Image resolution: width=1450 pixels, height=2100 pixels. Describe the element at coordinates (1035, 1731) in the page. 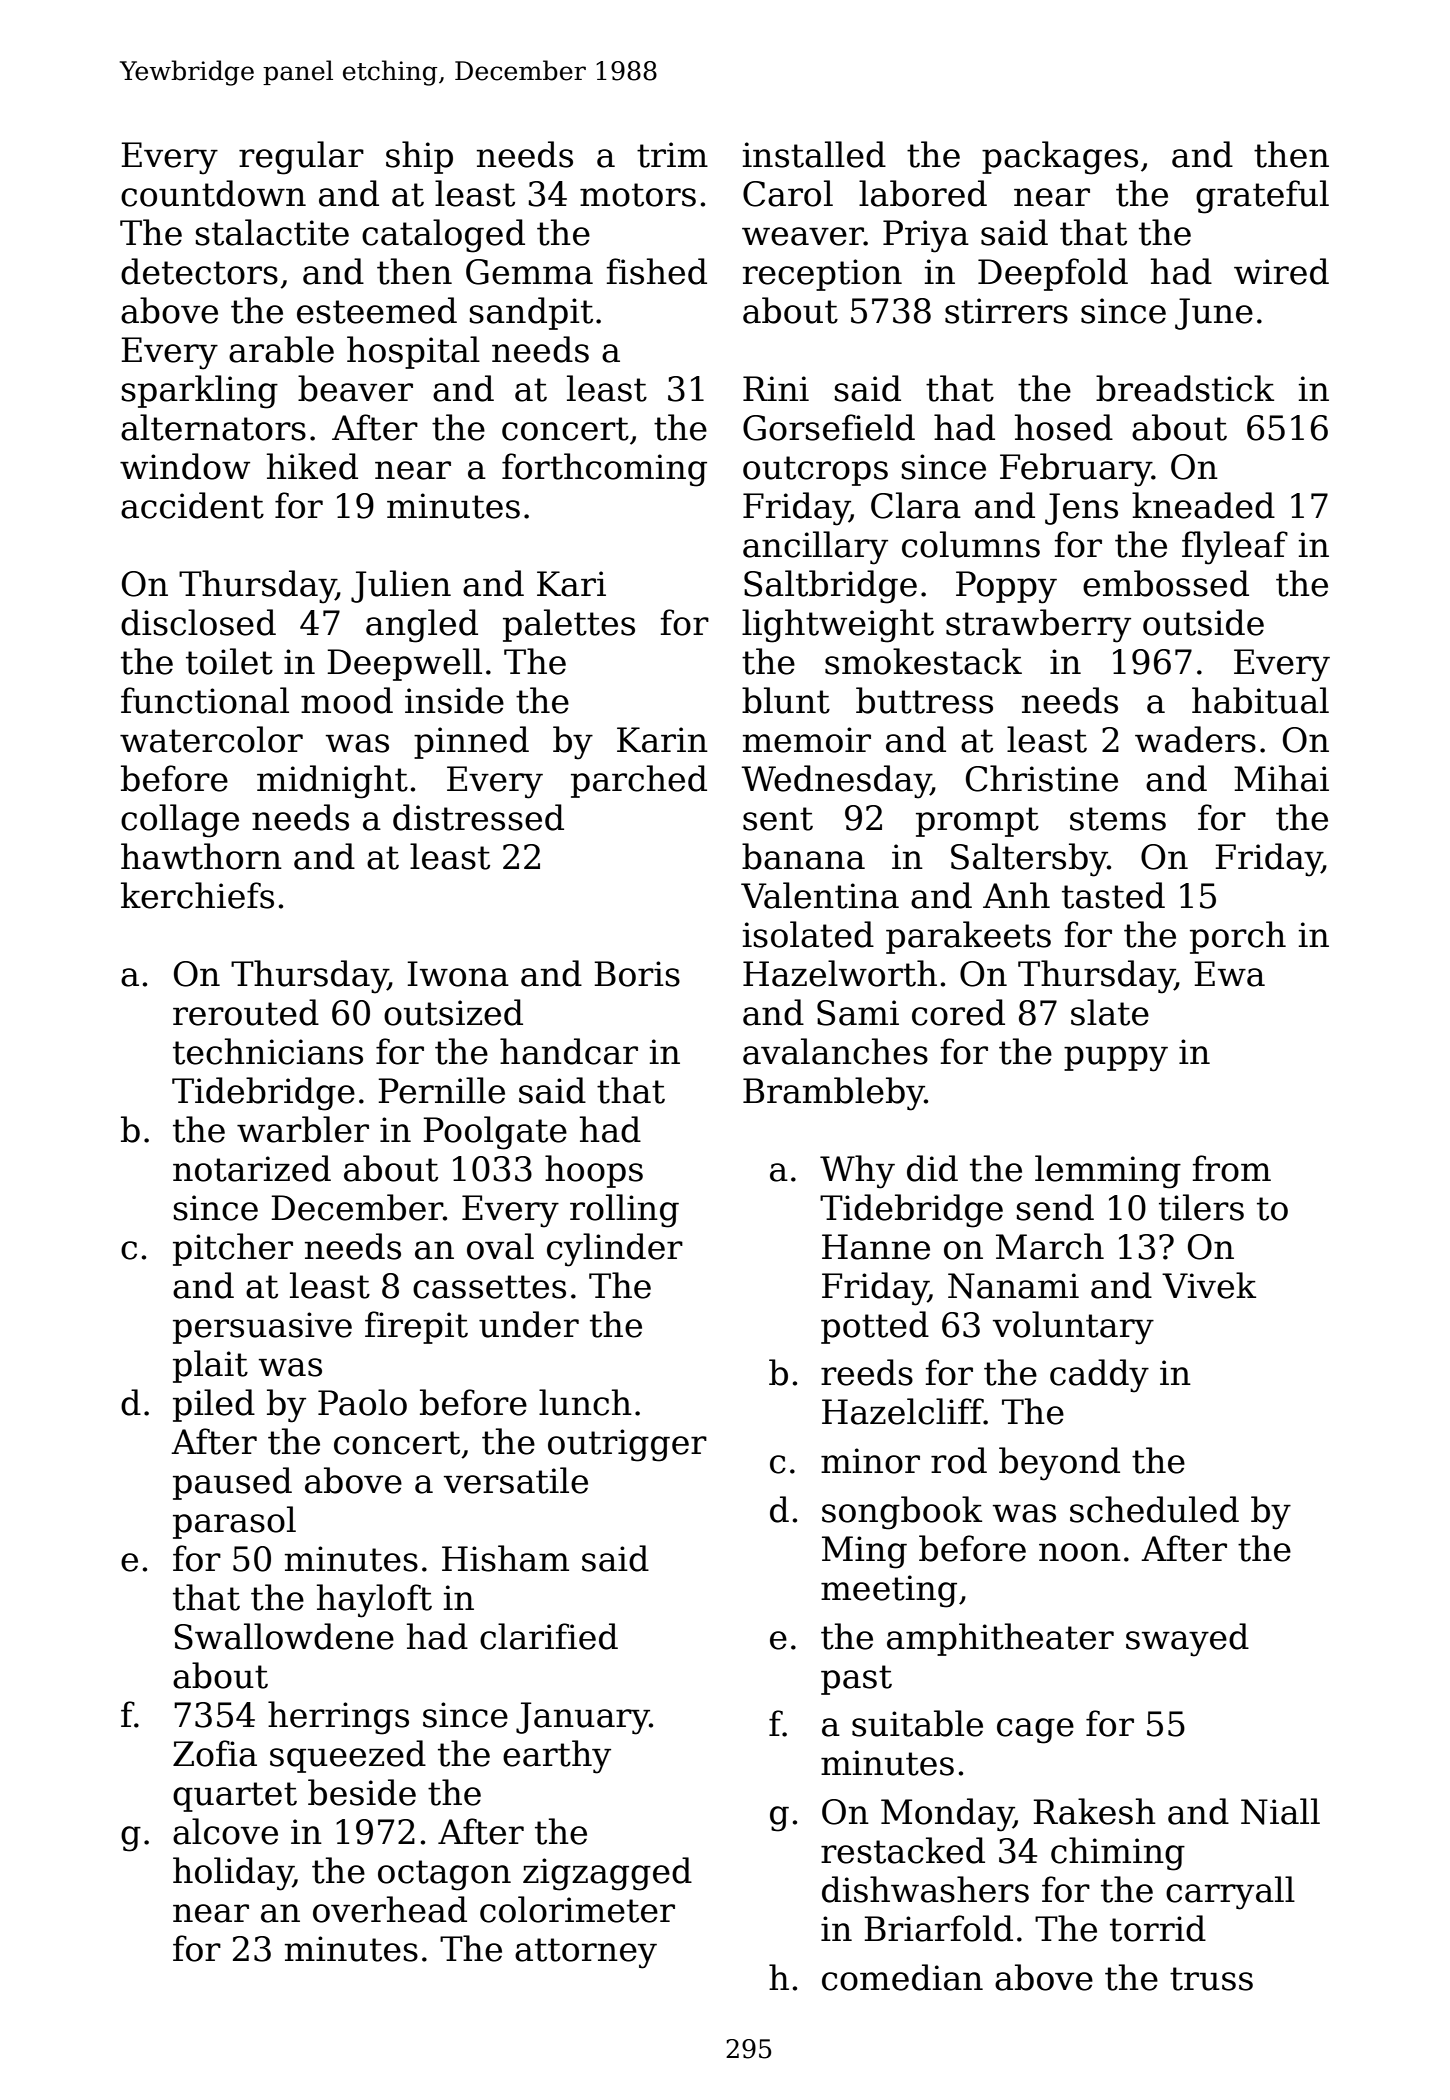

I see `cage` at that location.
